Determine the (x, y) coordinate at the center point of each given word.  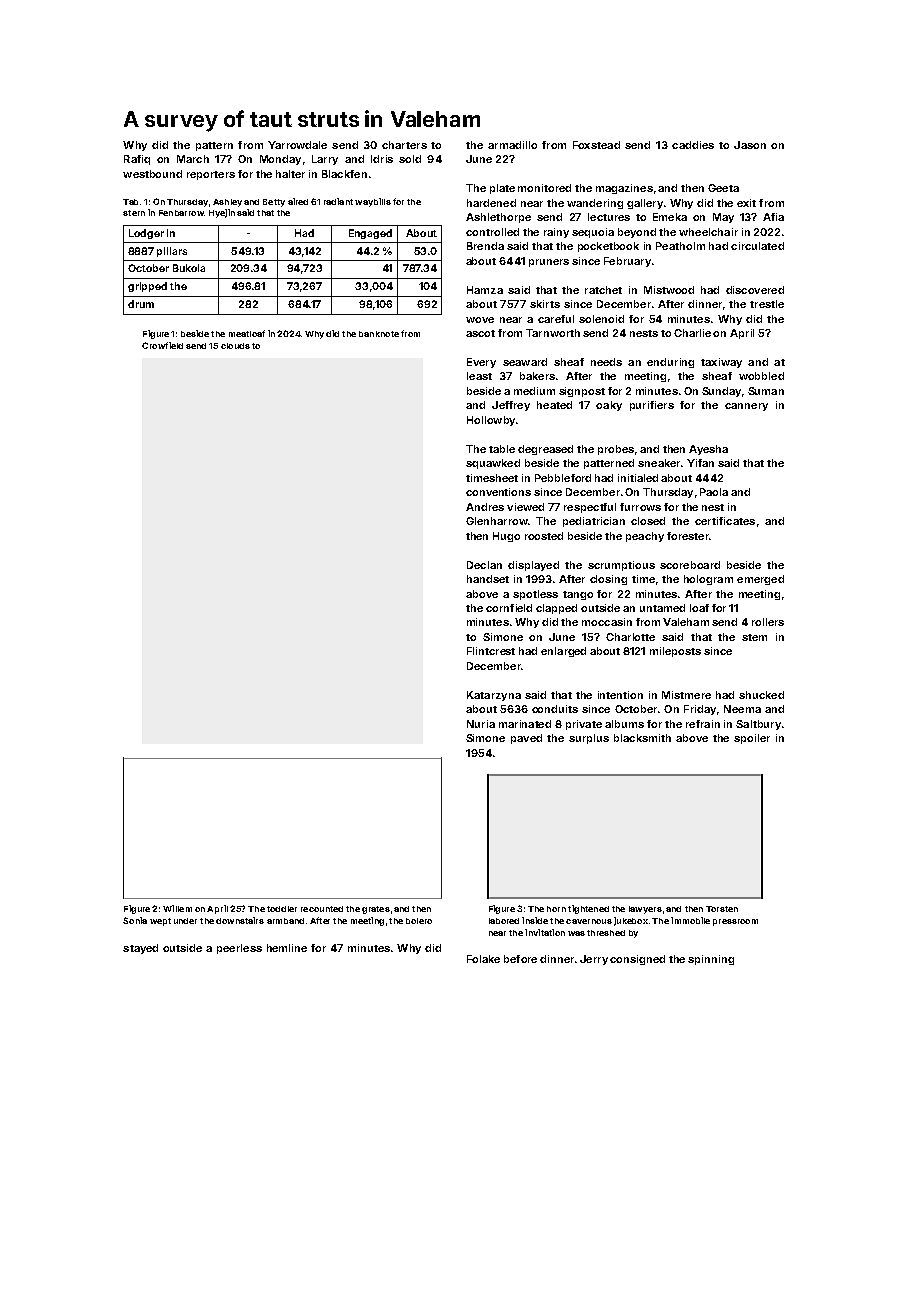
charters (404, 145)
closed (648, 521)
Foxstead (596, 145)
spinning (711, 960)
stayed (140, 949)
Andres (485, 507)
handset (488, 579)
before (520, 959)
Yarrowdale (297, 145)
